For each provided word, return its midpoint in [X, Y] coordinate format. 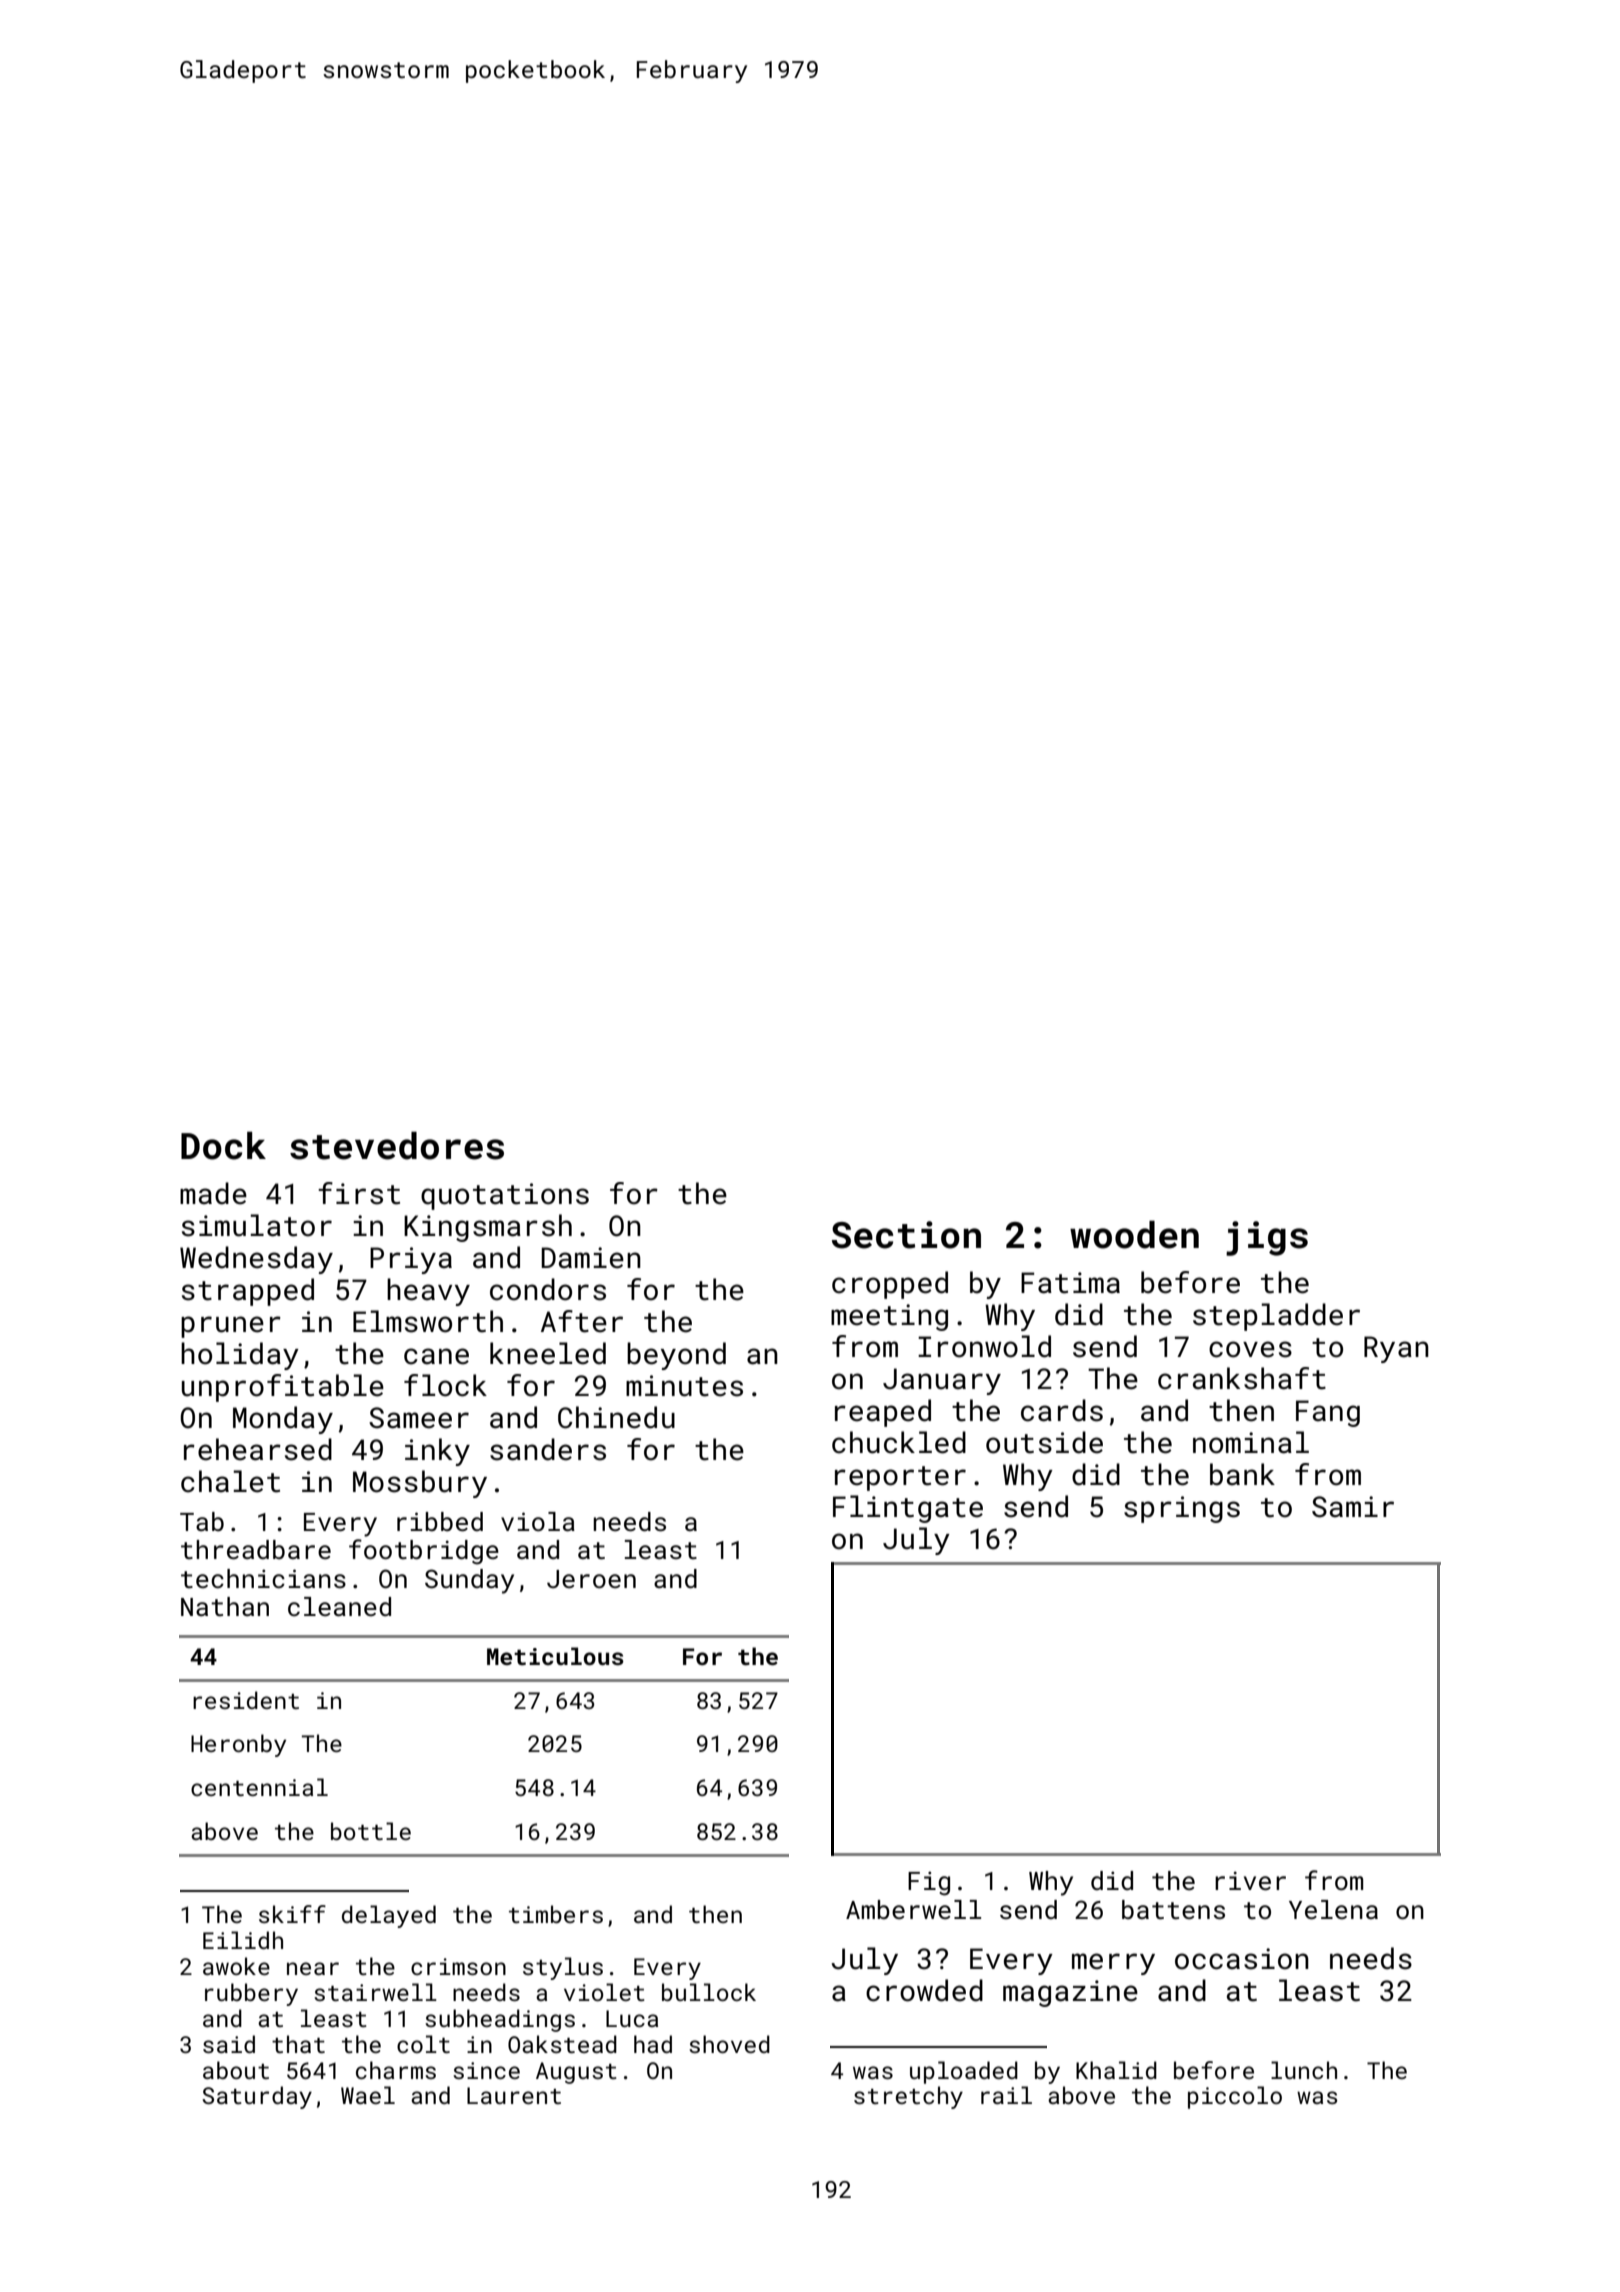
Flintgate [908, 1509]
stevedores [397, 1145]
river [1250, 1881]
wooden [1134, 1234]
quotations [505, 1196]
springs [1182, 1509]
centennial [259, 1787]
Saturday [257, 2097]
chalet [230, 1481]
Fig [929, 1883]
